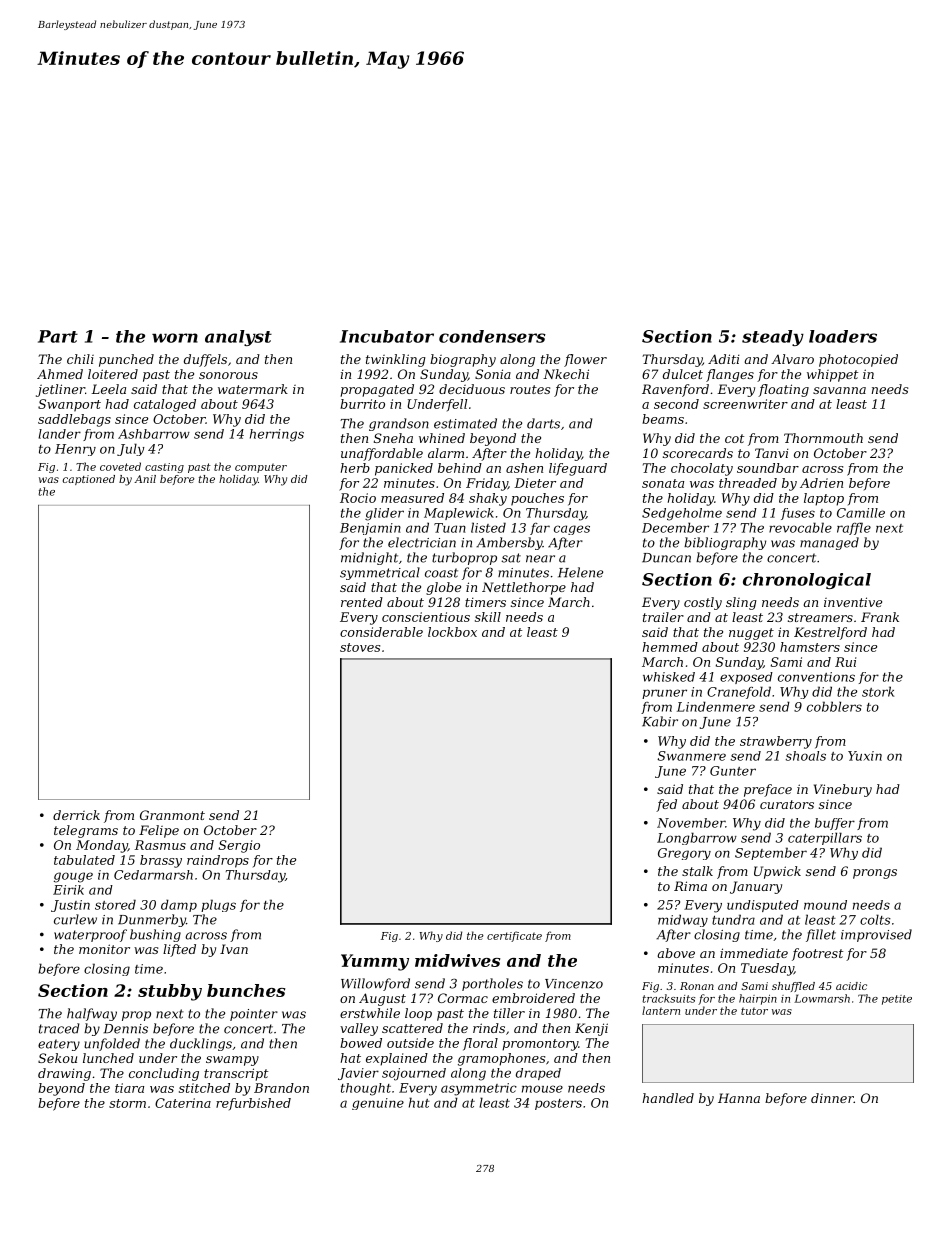 The height and width of the document is (1233, 952). What do you see at coordinates (684, 854) in the document?
I see `Gregory` at bounding box center [684, 854].
